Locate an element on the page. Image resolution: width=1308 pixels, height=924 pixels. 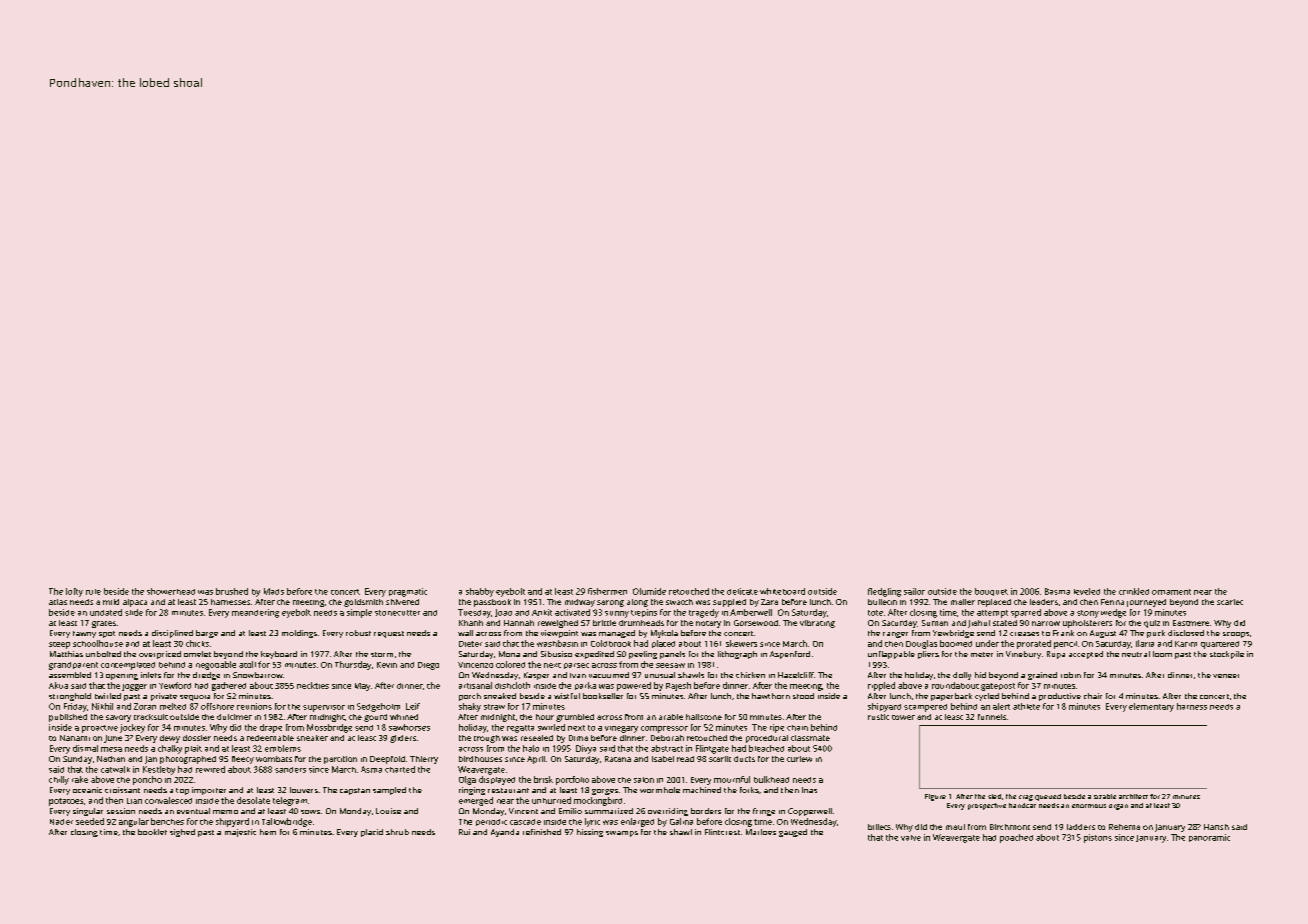
poncho is located at coordinates (147, 780).
